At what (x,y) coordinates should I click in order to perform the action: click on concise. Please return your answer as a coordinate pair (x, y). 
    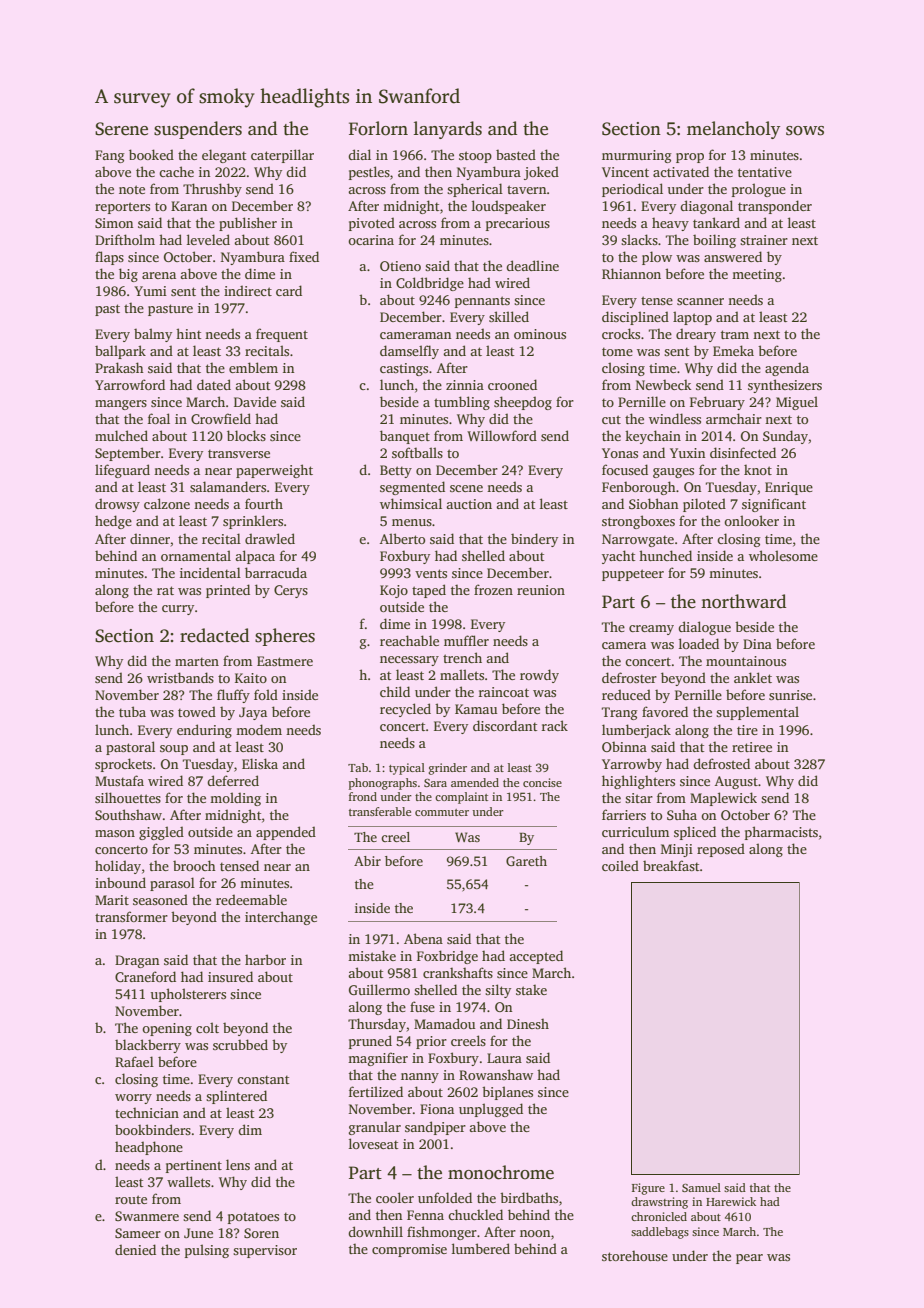
    Looking at the image, I should click on (542, 782).
